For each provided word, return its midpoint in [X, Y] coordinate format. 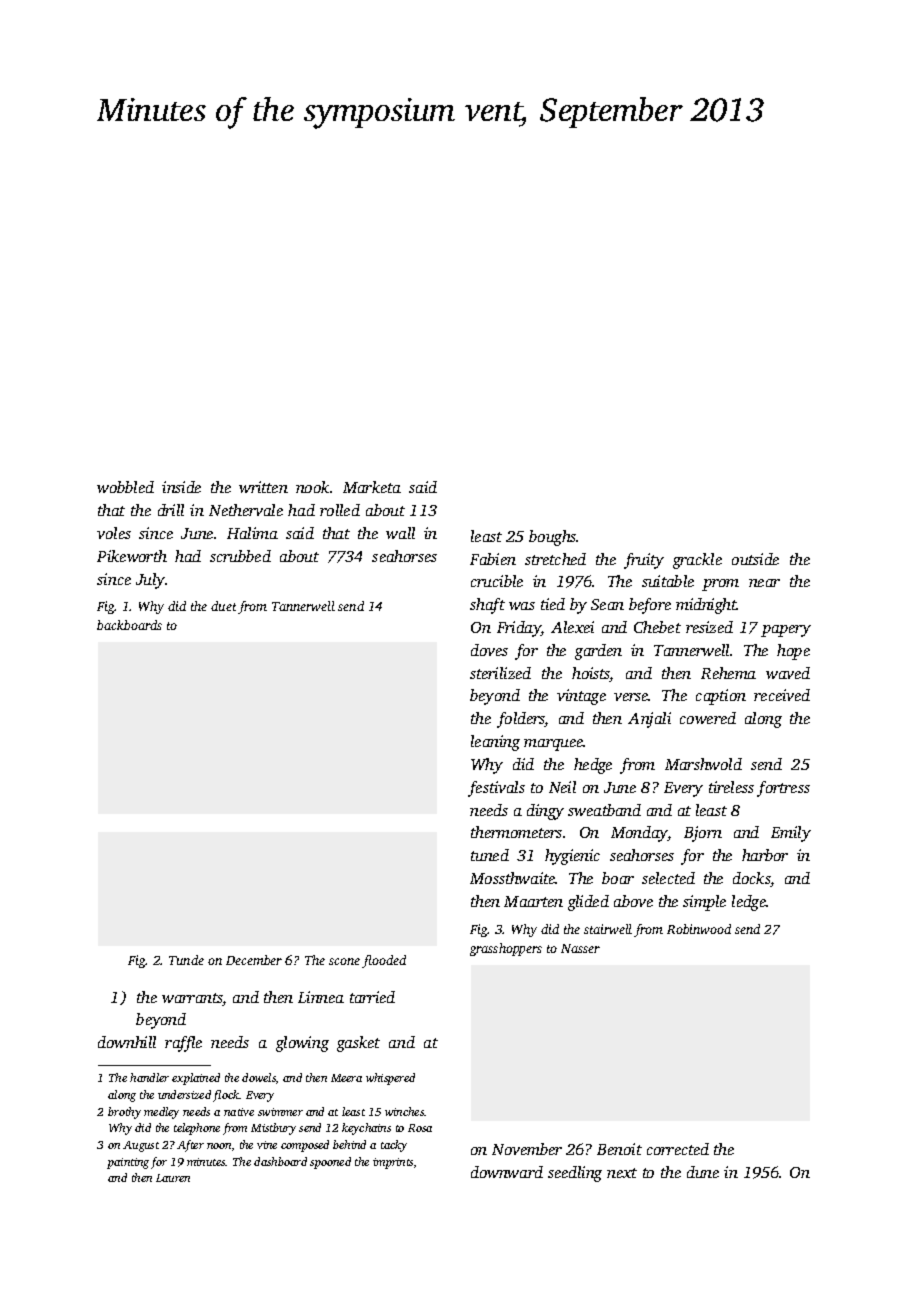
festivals [496, 789]
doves [489, 650]
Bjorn [703, 834]
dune [703, 1172]
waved [788, 673]
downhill [127, 1042]
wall [400, 533]
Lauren [173, 1178]
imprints [393, 1163]
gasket [358, 1044]
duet [223, 606]
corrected [678, 1149]
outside [755, 559]
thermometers [516, 832]
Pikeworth [132, 556]
